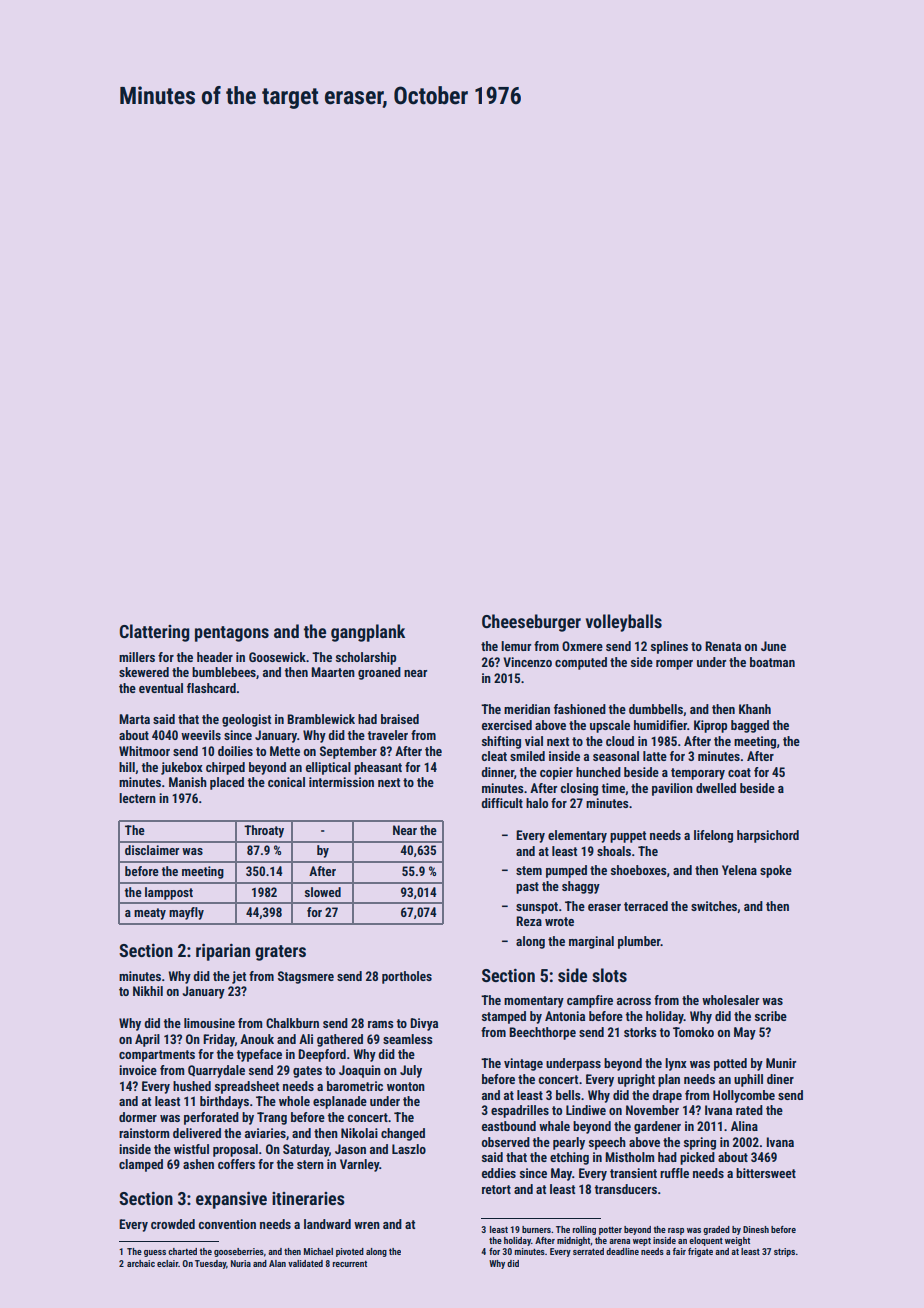 This screenshot has width=924, height=1308. What do you see at coordinates (308, 1198) in the screenshot?
I see `itineraries` at bounding box center [308, 1198].
